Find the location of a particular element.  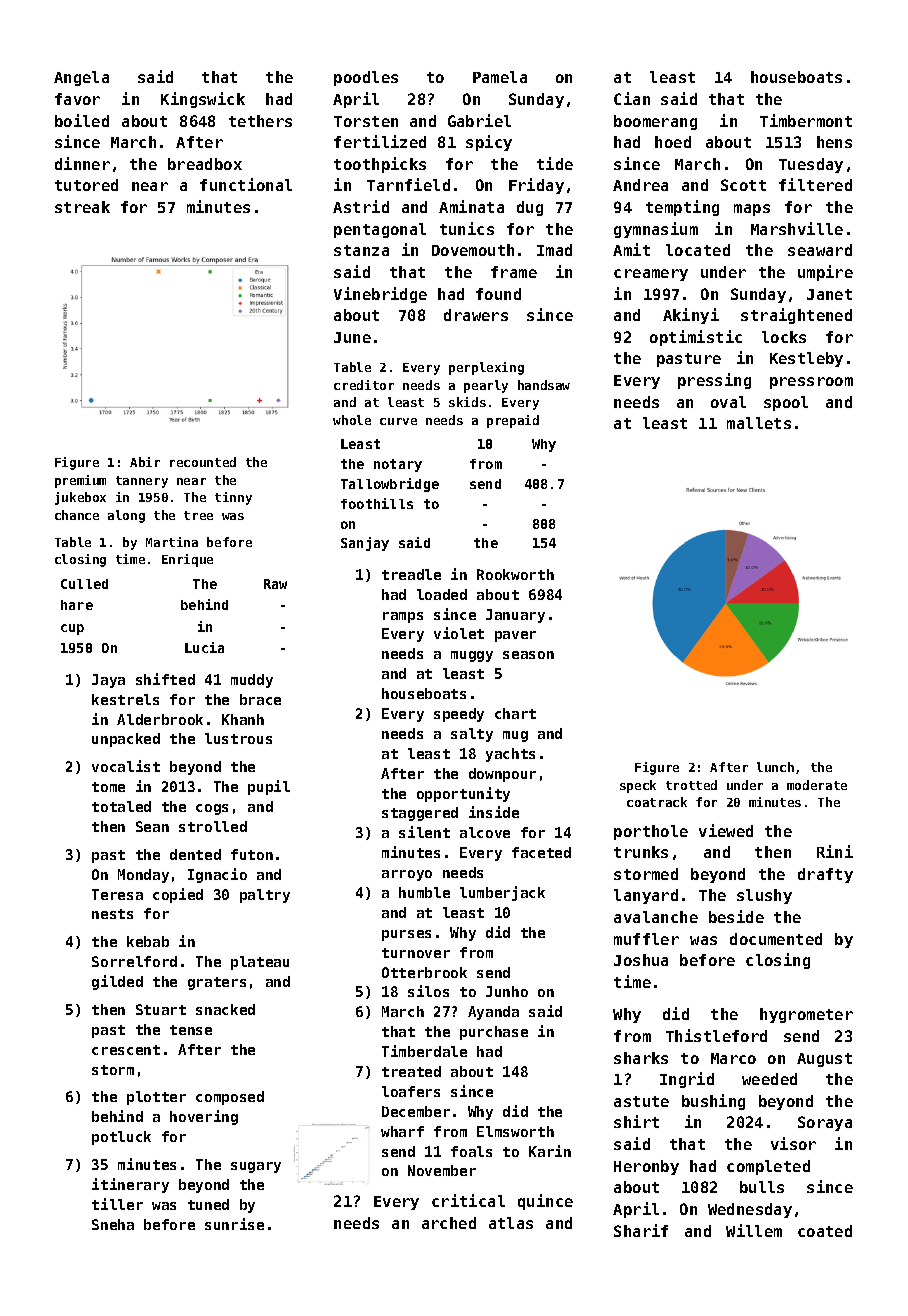

copied is located at coordinates (178, 895).
